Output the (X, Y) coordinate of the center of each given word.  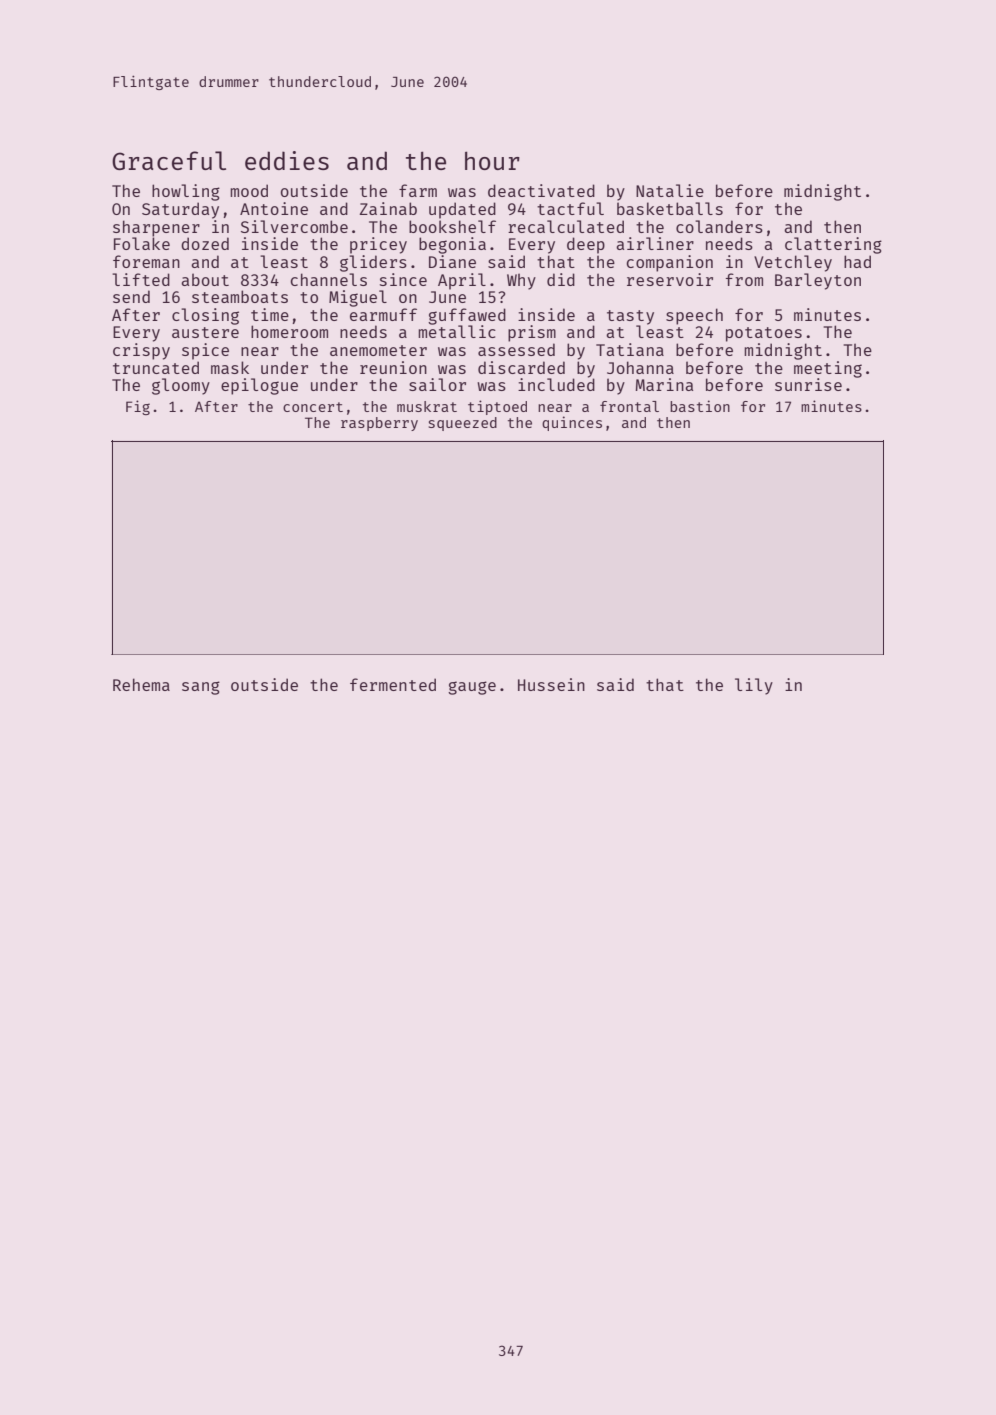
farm (418, 190)
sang (201, 688)
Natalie (670, 190)
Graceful (169, 160)
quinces (572, 423)
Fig (138, 407)
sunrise (808, 384)
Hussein (551, 684)
